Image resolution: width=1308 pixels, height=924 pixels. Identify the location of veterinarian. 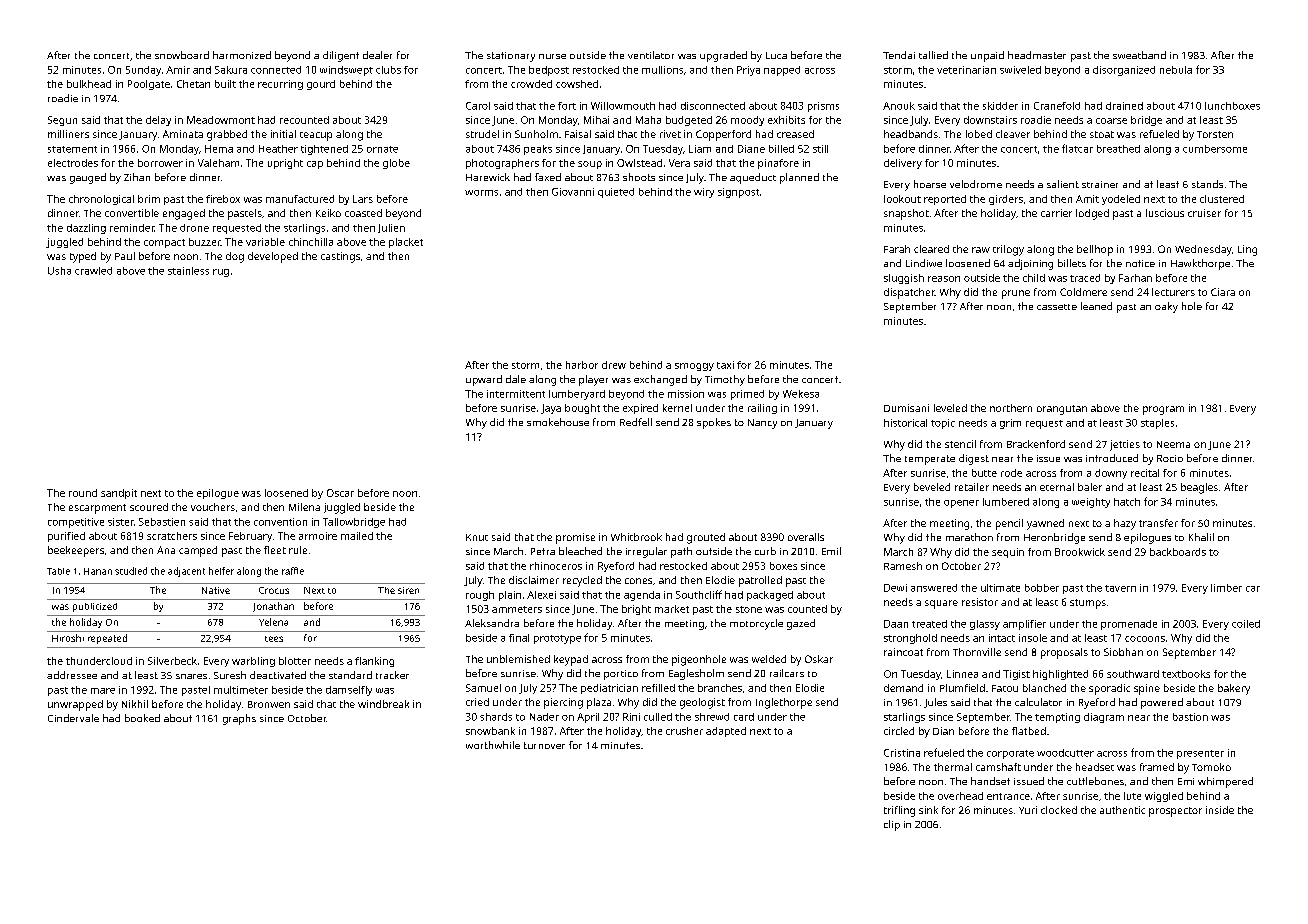
(966, 70).
